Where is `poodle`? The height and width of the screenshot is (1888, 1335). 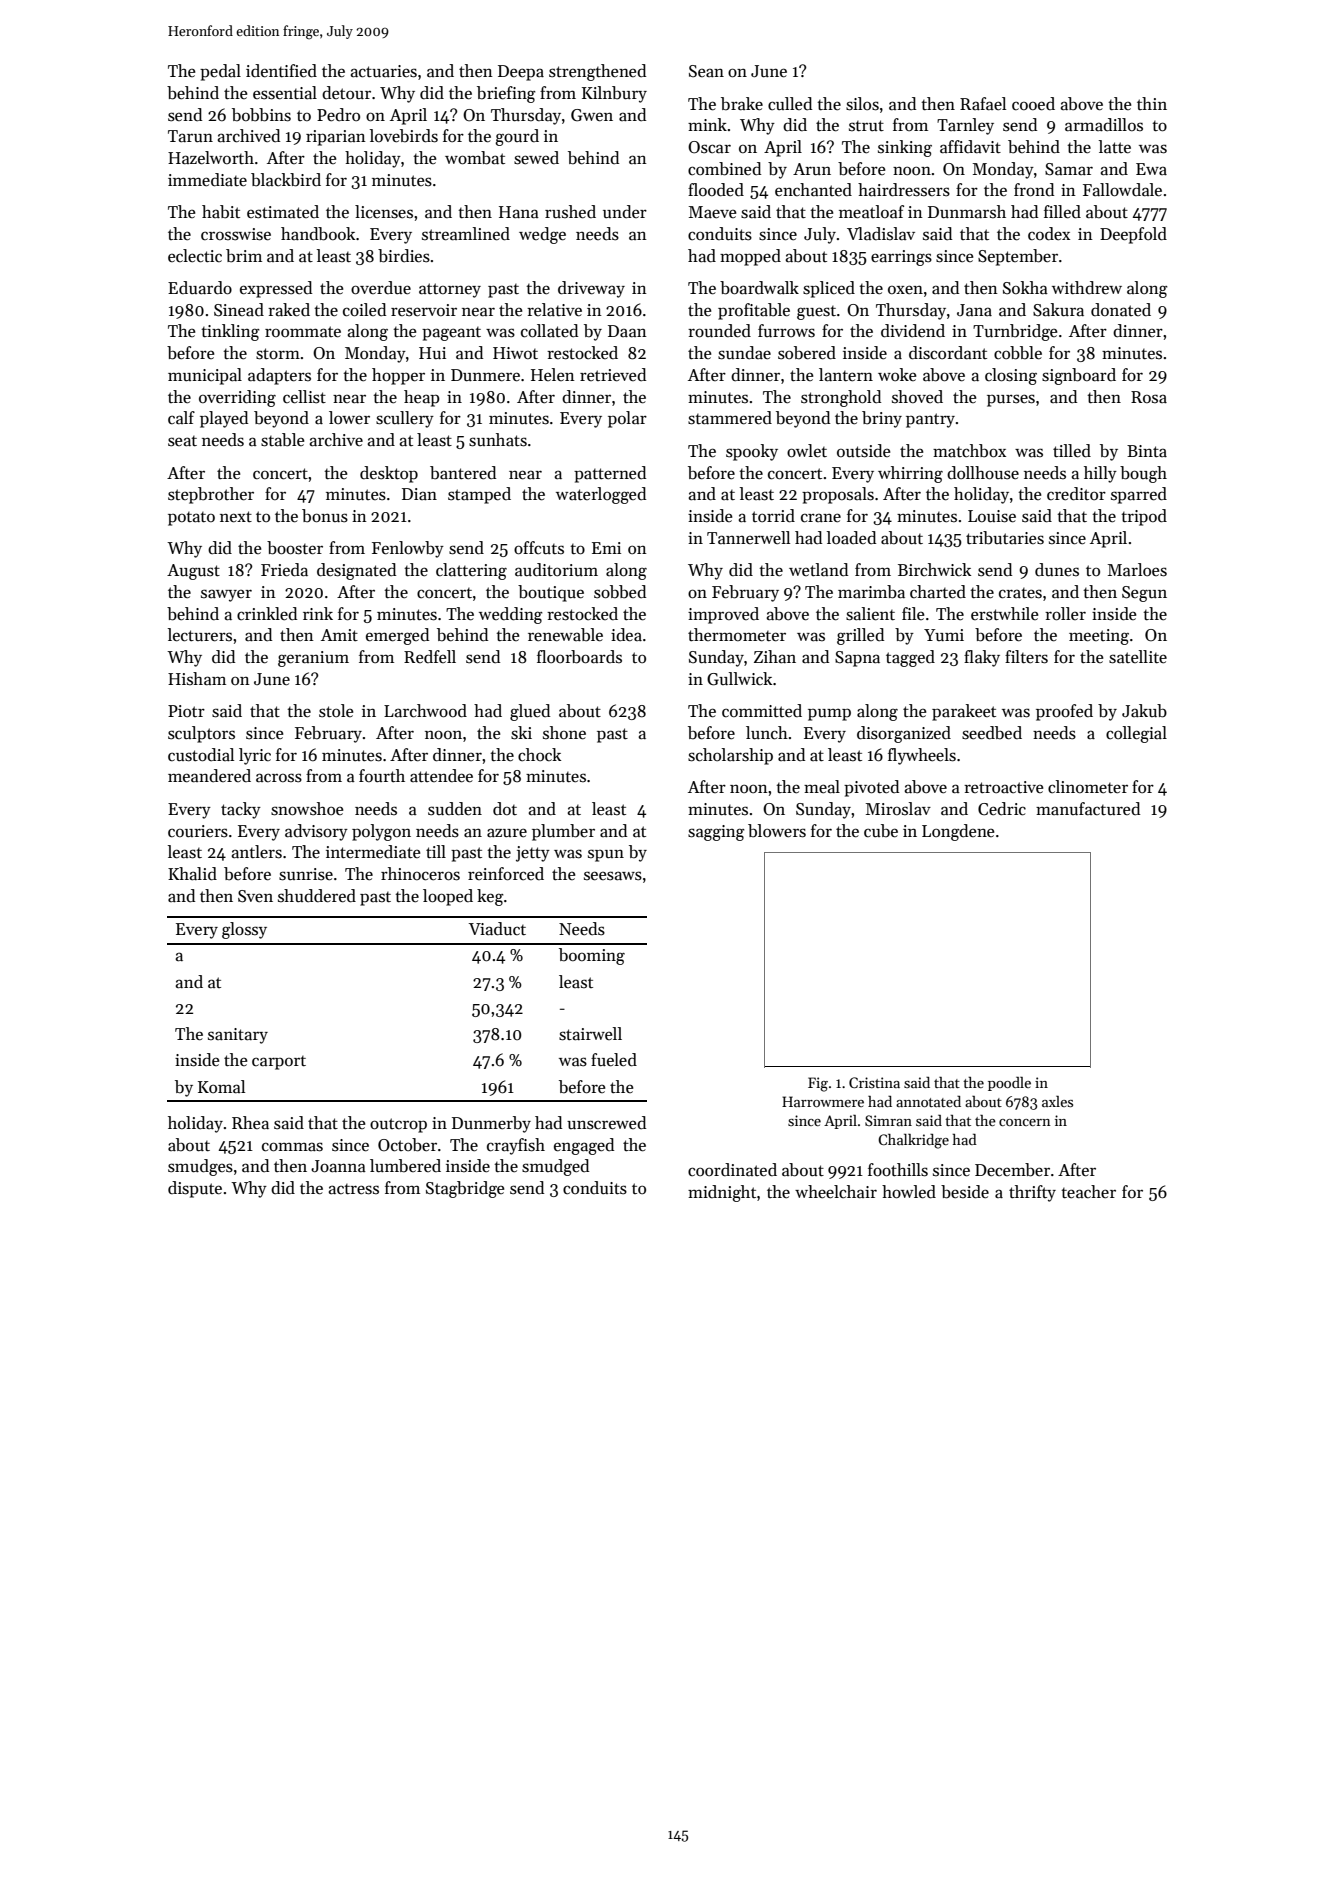 poodle is located at coordinates (1009, 1084).
